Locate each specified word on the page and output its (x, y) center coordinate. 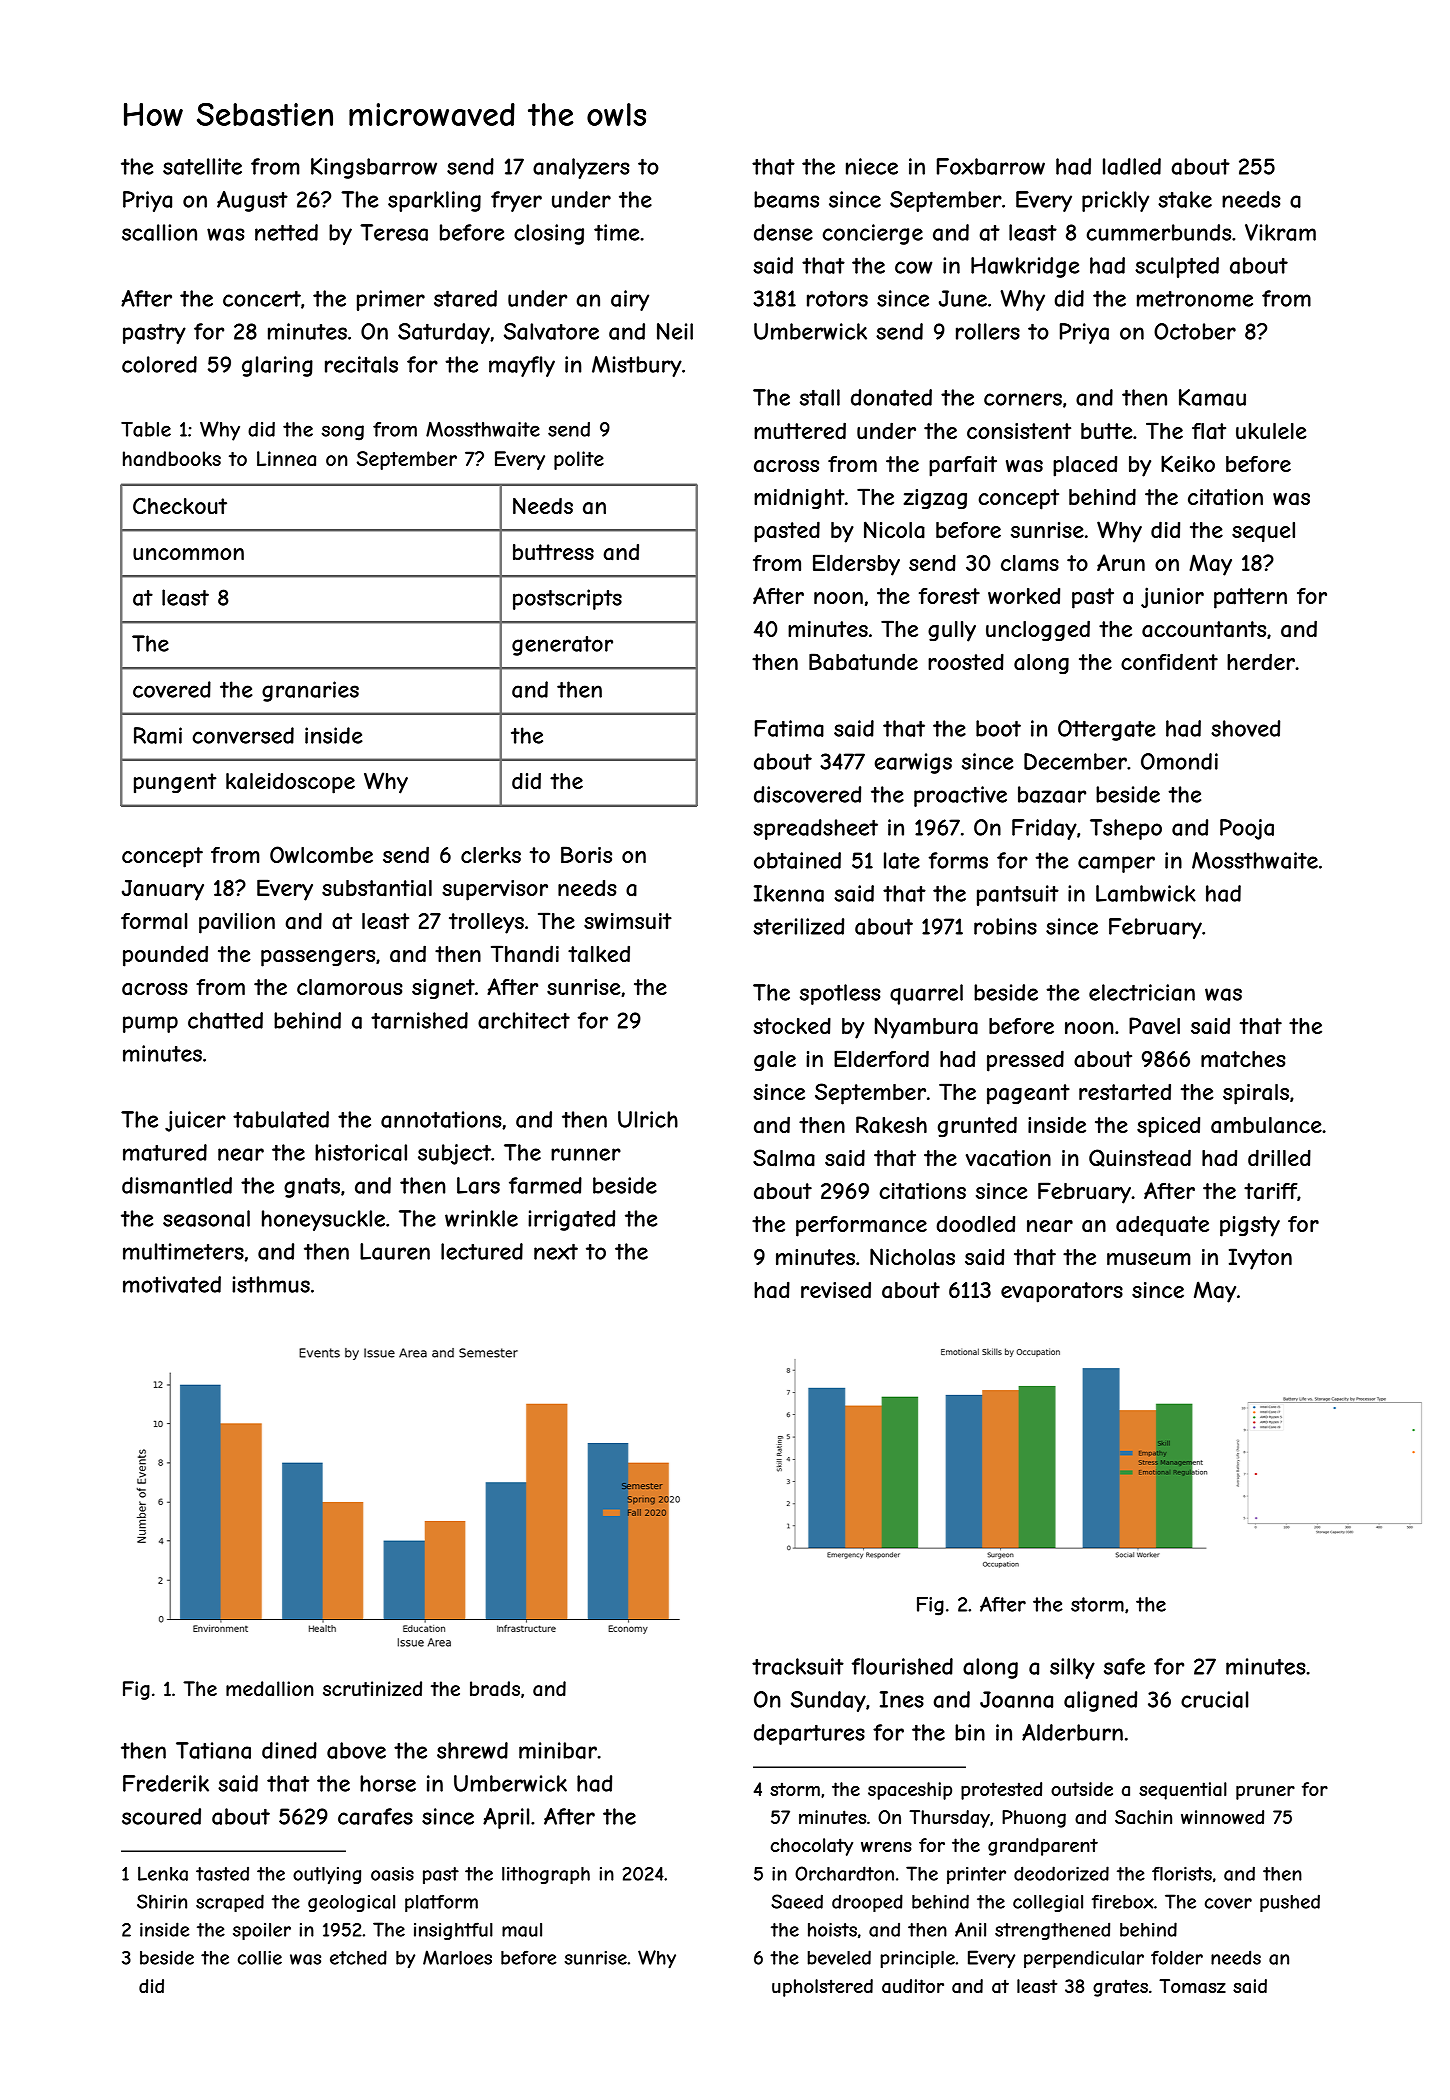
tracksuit (798, 1666)
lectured (482, 1251)
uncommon (188, 554)
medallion (270, 1688)
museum (1148, 1259)
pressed (1025, 1061)
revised (836, 1290)
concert (262, 299)
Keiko (1188, 463)
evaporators (1062, 1292)
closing (549, 234)
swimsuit (628, 921)
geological (351, 1903)
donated (891, 397)
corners (1023, 399)
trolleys (486, 923)
